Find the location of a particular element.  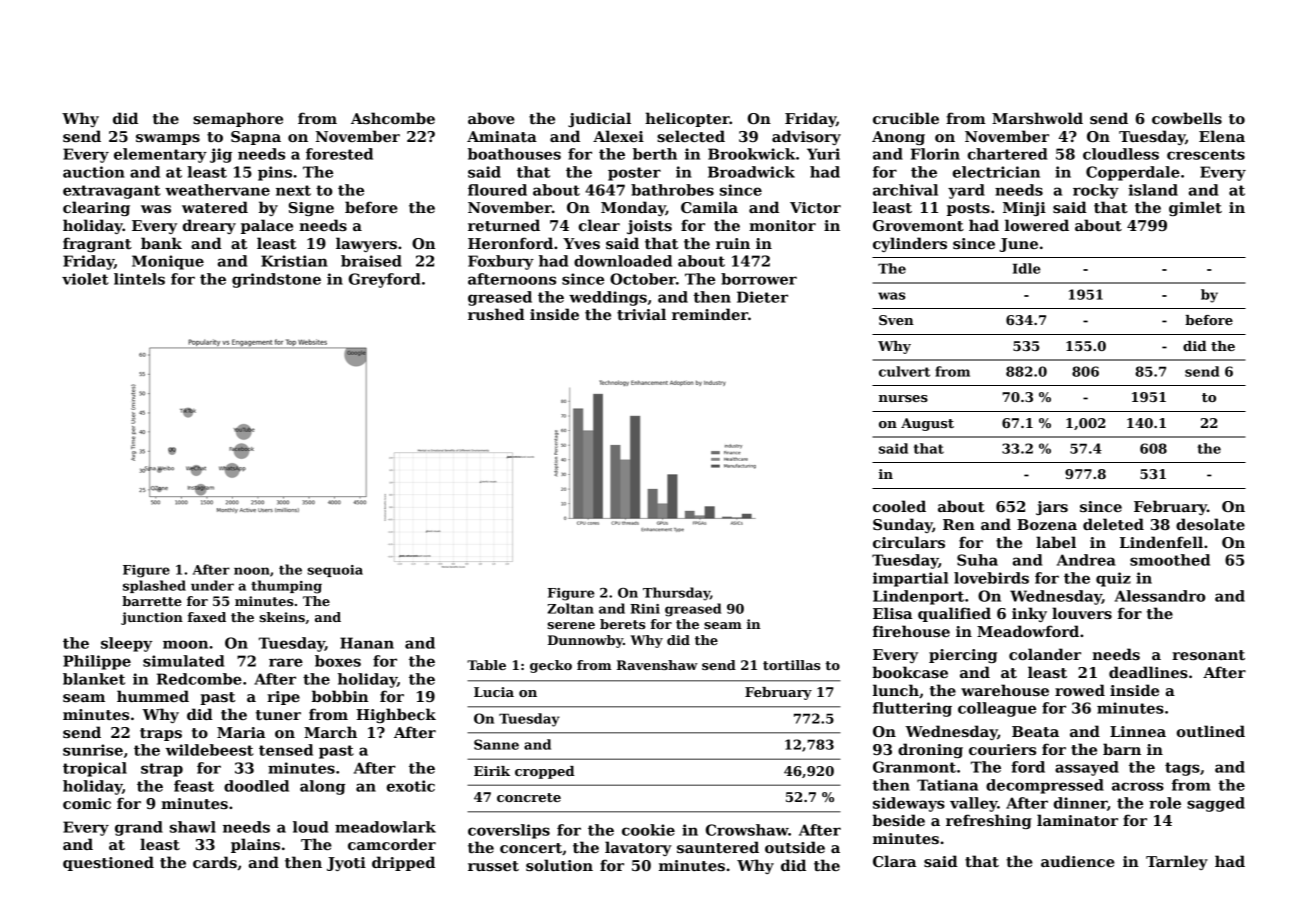

skeins is located at coordinates (282, 617).
